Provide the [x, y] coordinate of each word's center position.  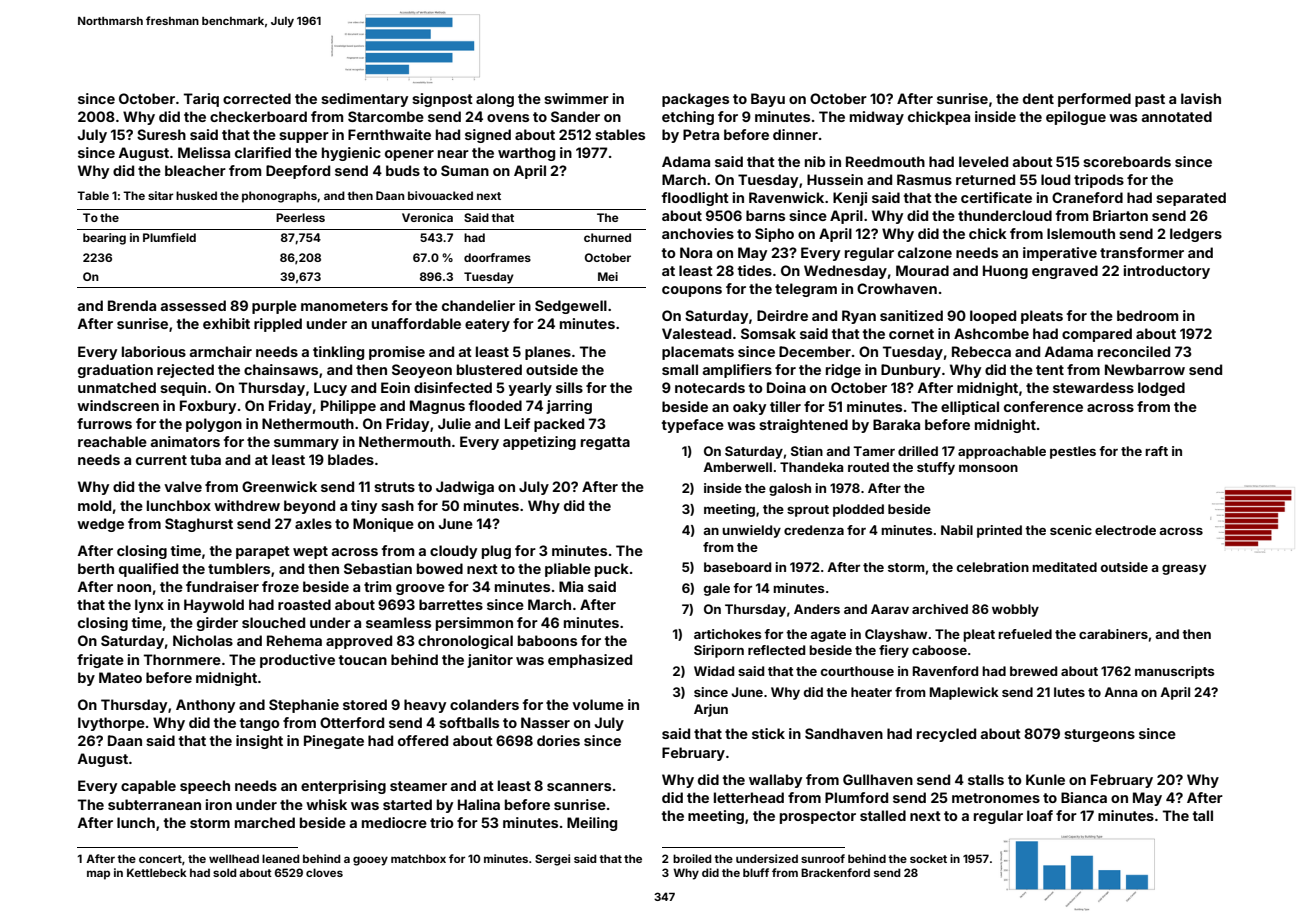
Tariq [201, 100]
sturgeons [1099, 735]
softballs [469, 722]
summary [306, 444]
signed [488, 136]
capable [148, 787]
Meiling [592, 824]
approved [359, 642]
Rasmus [924, 179]
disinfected [453, 387]
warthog [526, 154]
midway [877, 118]
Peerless [300, 217]
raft [1156, 451]
